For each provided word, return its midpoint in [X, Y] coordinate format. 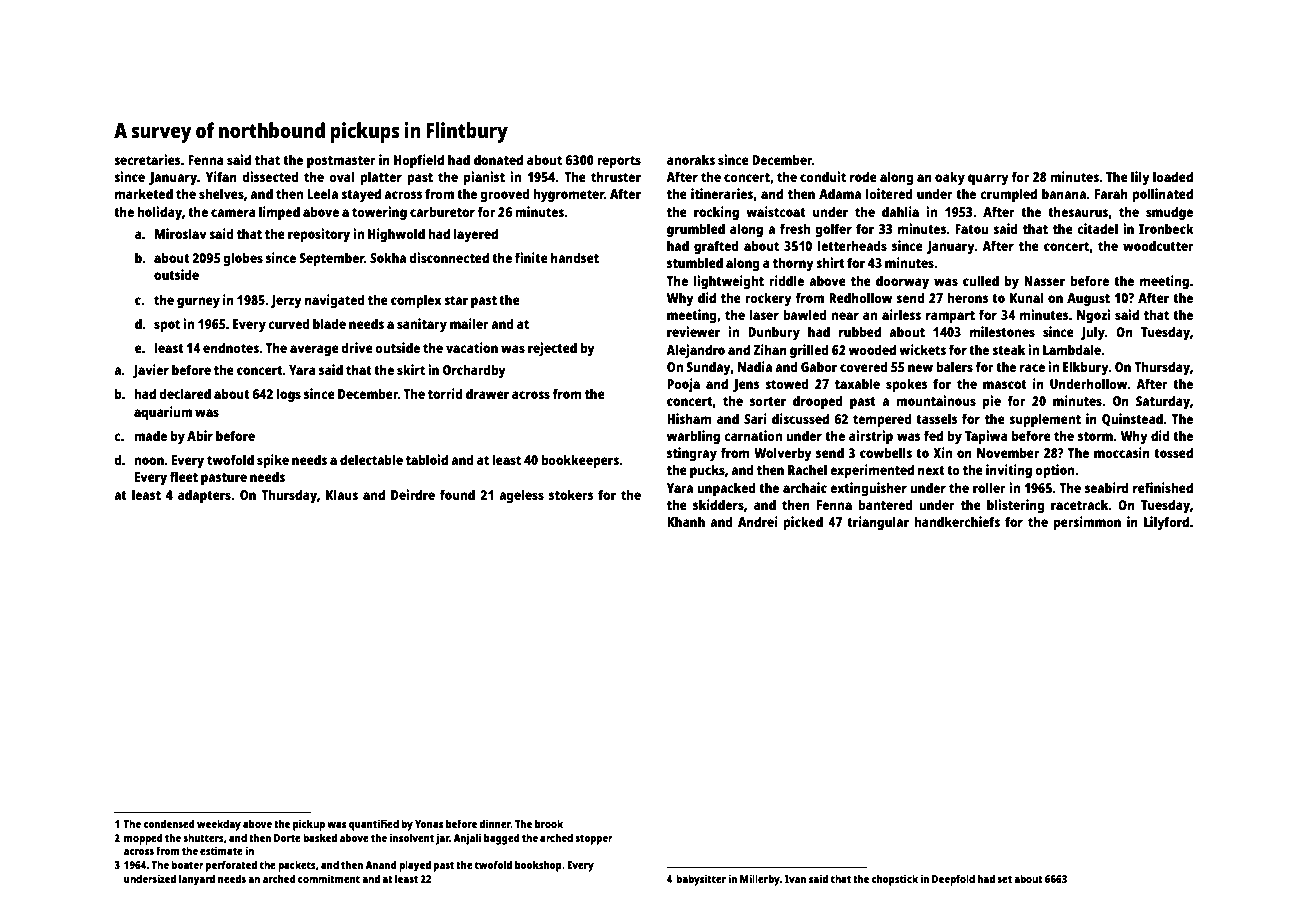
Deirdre [413, 494]
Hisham [689, 418]
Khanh [686, 521]
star [456, 300]
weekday [219, 825]
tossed [1173, 452]
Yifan [221, 176]
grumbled [696, 230]
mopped [143, 839]
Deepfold [953, 880]
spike [273, 461]
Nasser [1044, 281]
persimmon [1087, 523]
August [1088, 299]
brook [549, 823]
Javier [151, 371]
